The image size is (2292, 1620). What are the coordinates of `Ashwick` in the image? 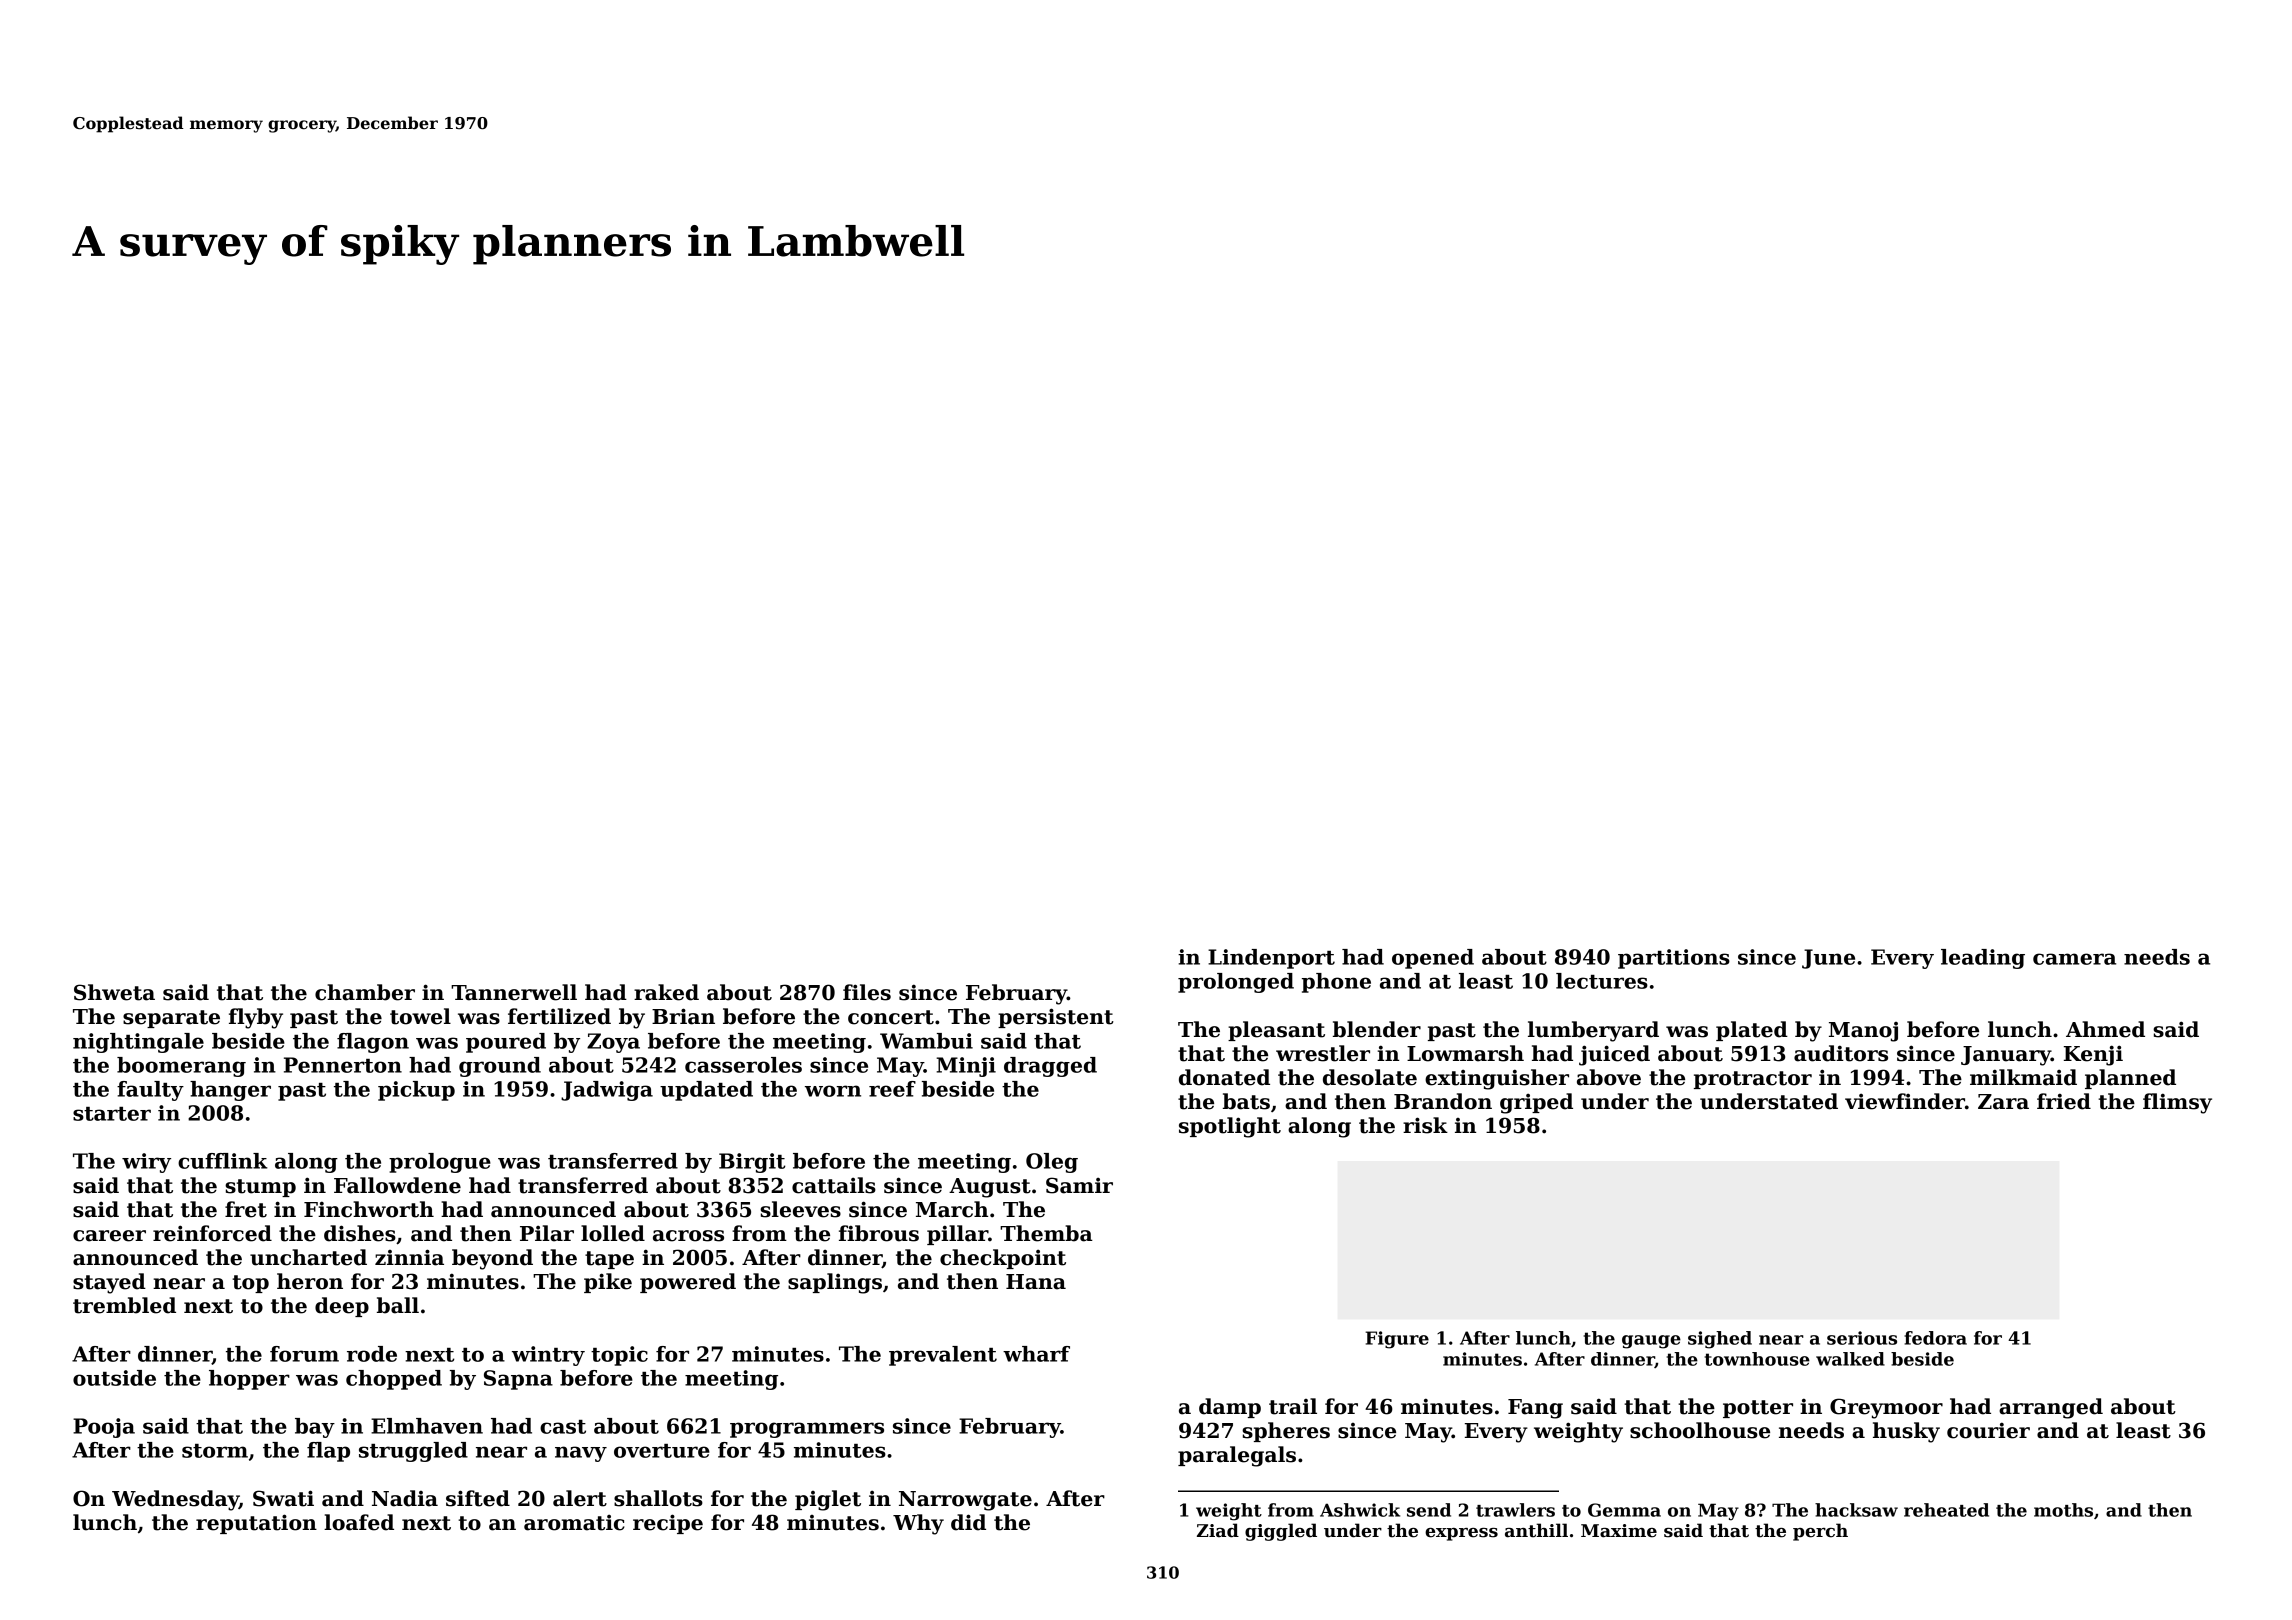 It's located at (1360, 1510).
